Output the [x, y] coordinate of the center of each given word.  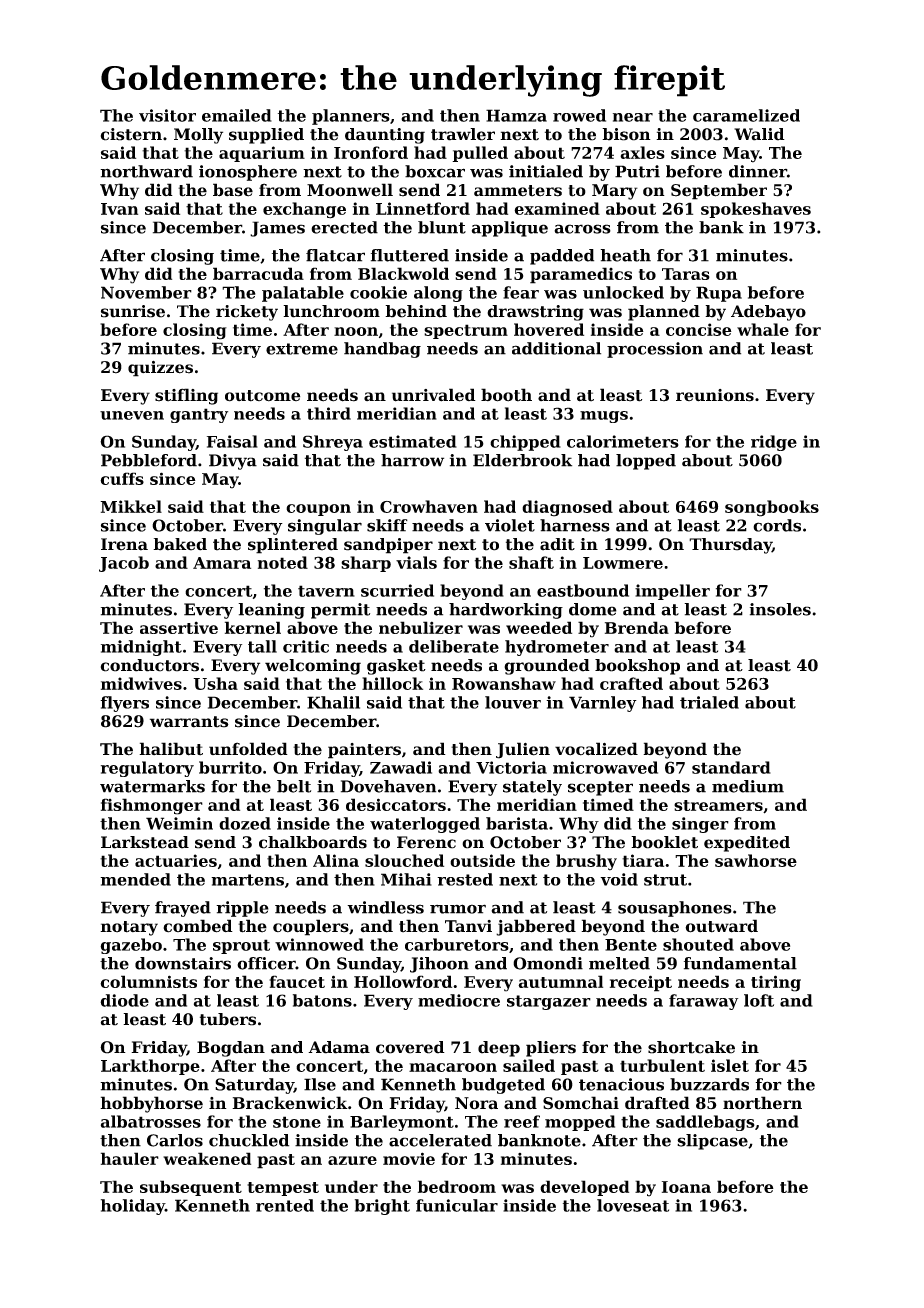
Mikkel [131, 506]
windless [385, 907]
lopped [646, 462]
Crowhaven [429, 506]
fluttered [410, 255]
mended [135, 879]
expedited [747, 844]
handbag [382, 350]
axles [642, 152]
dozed [245, 823]
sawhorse [756, 860]
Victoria [511, 767]
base [233, 190]
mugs [604, 417]
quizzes [160, 369]
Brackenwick [290, 1103]
